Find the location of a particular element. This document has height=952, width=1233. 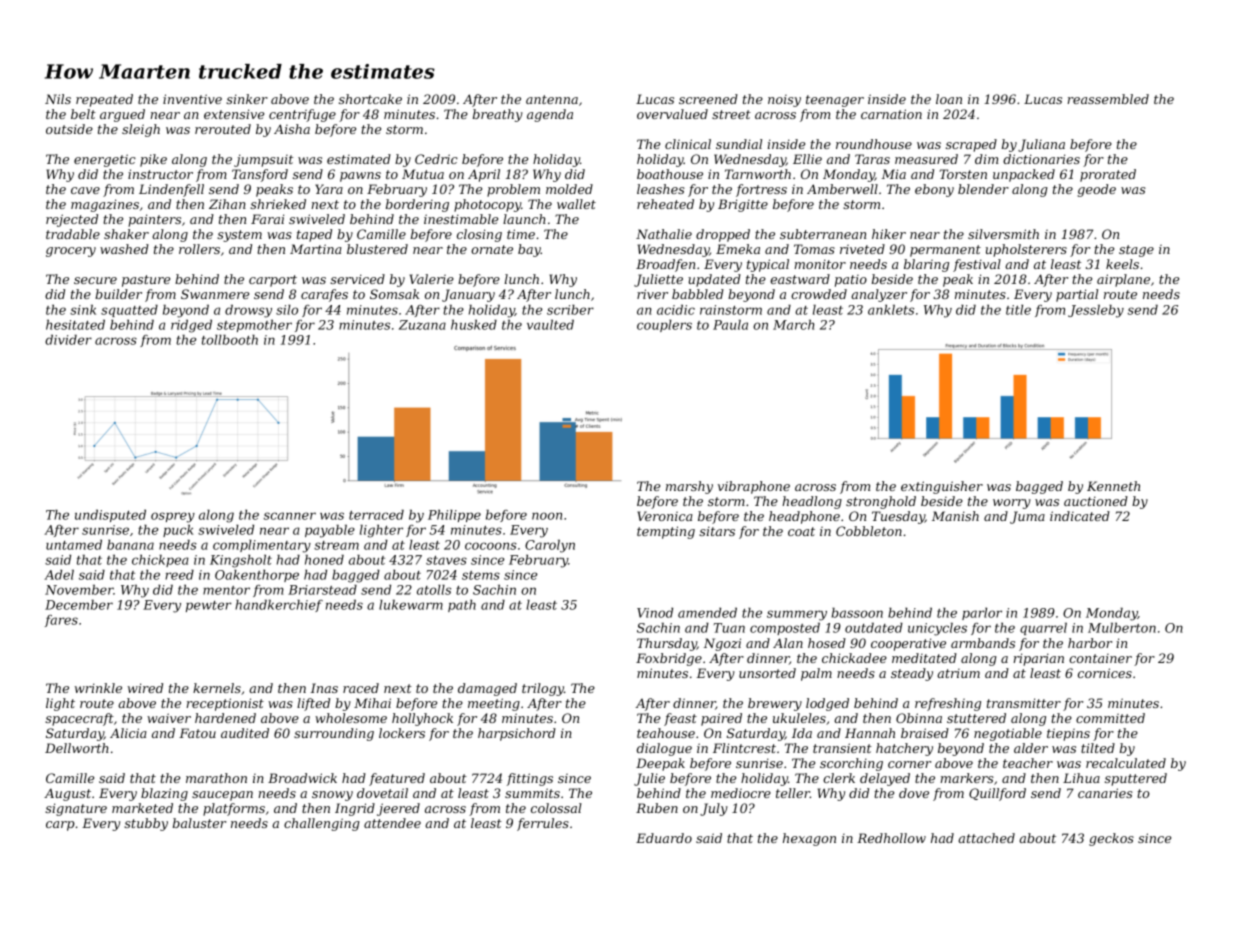

blazing is located at coordinates (164, 794).
